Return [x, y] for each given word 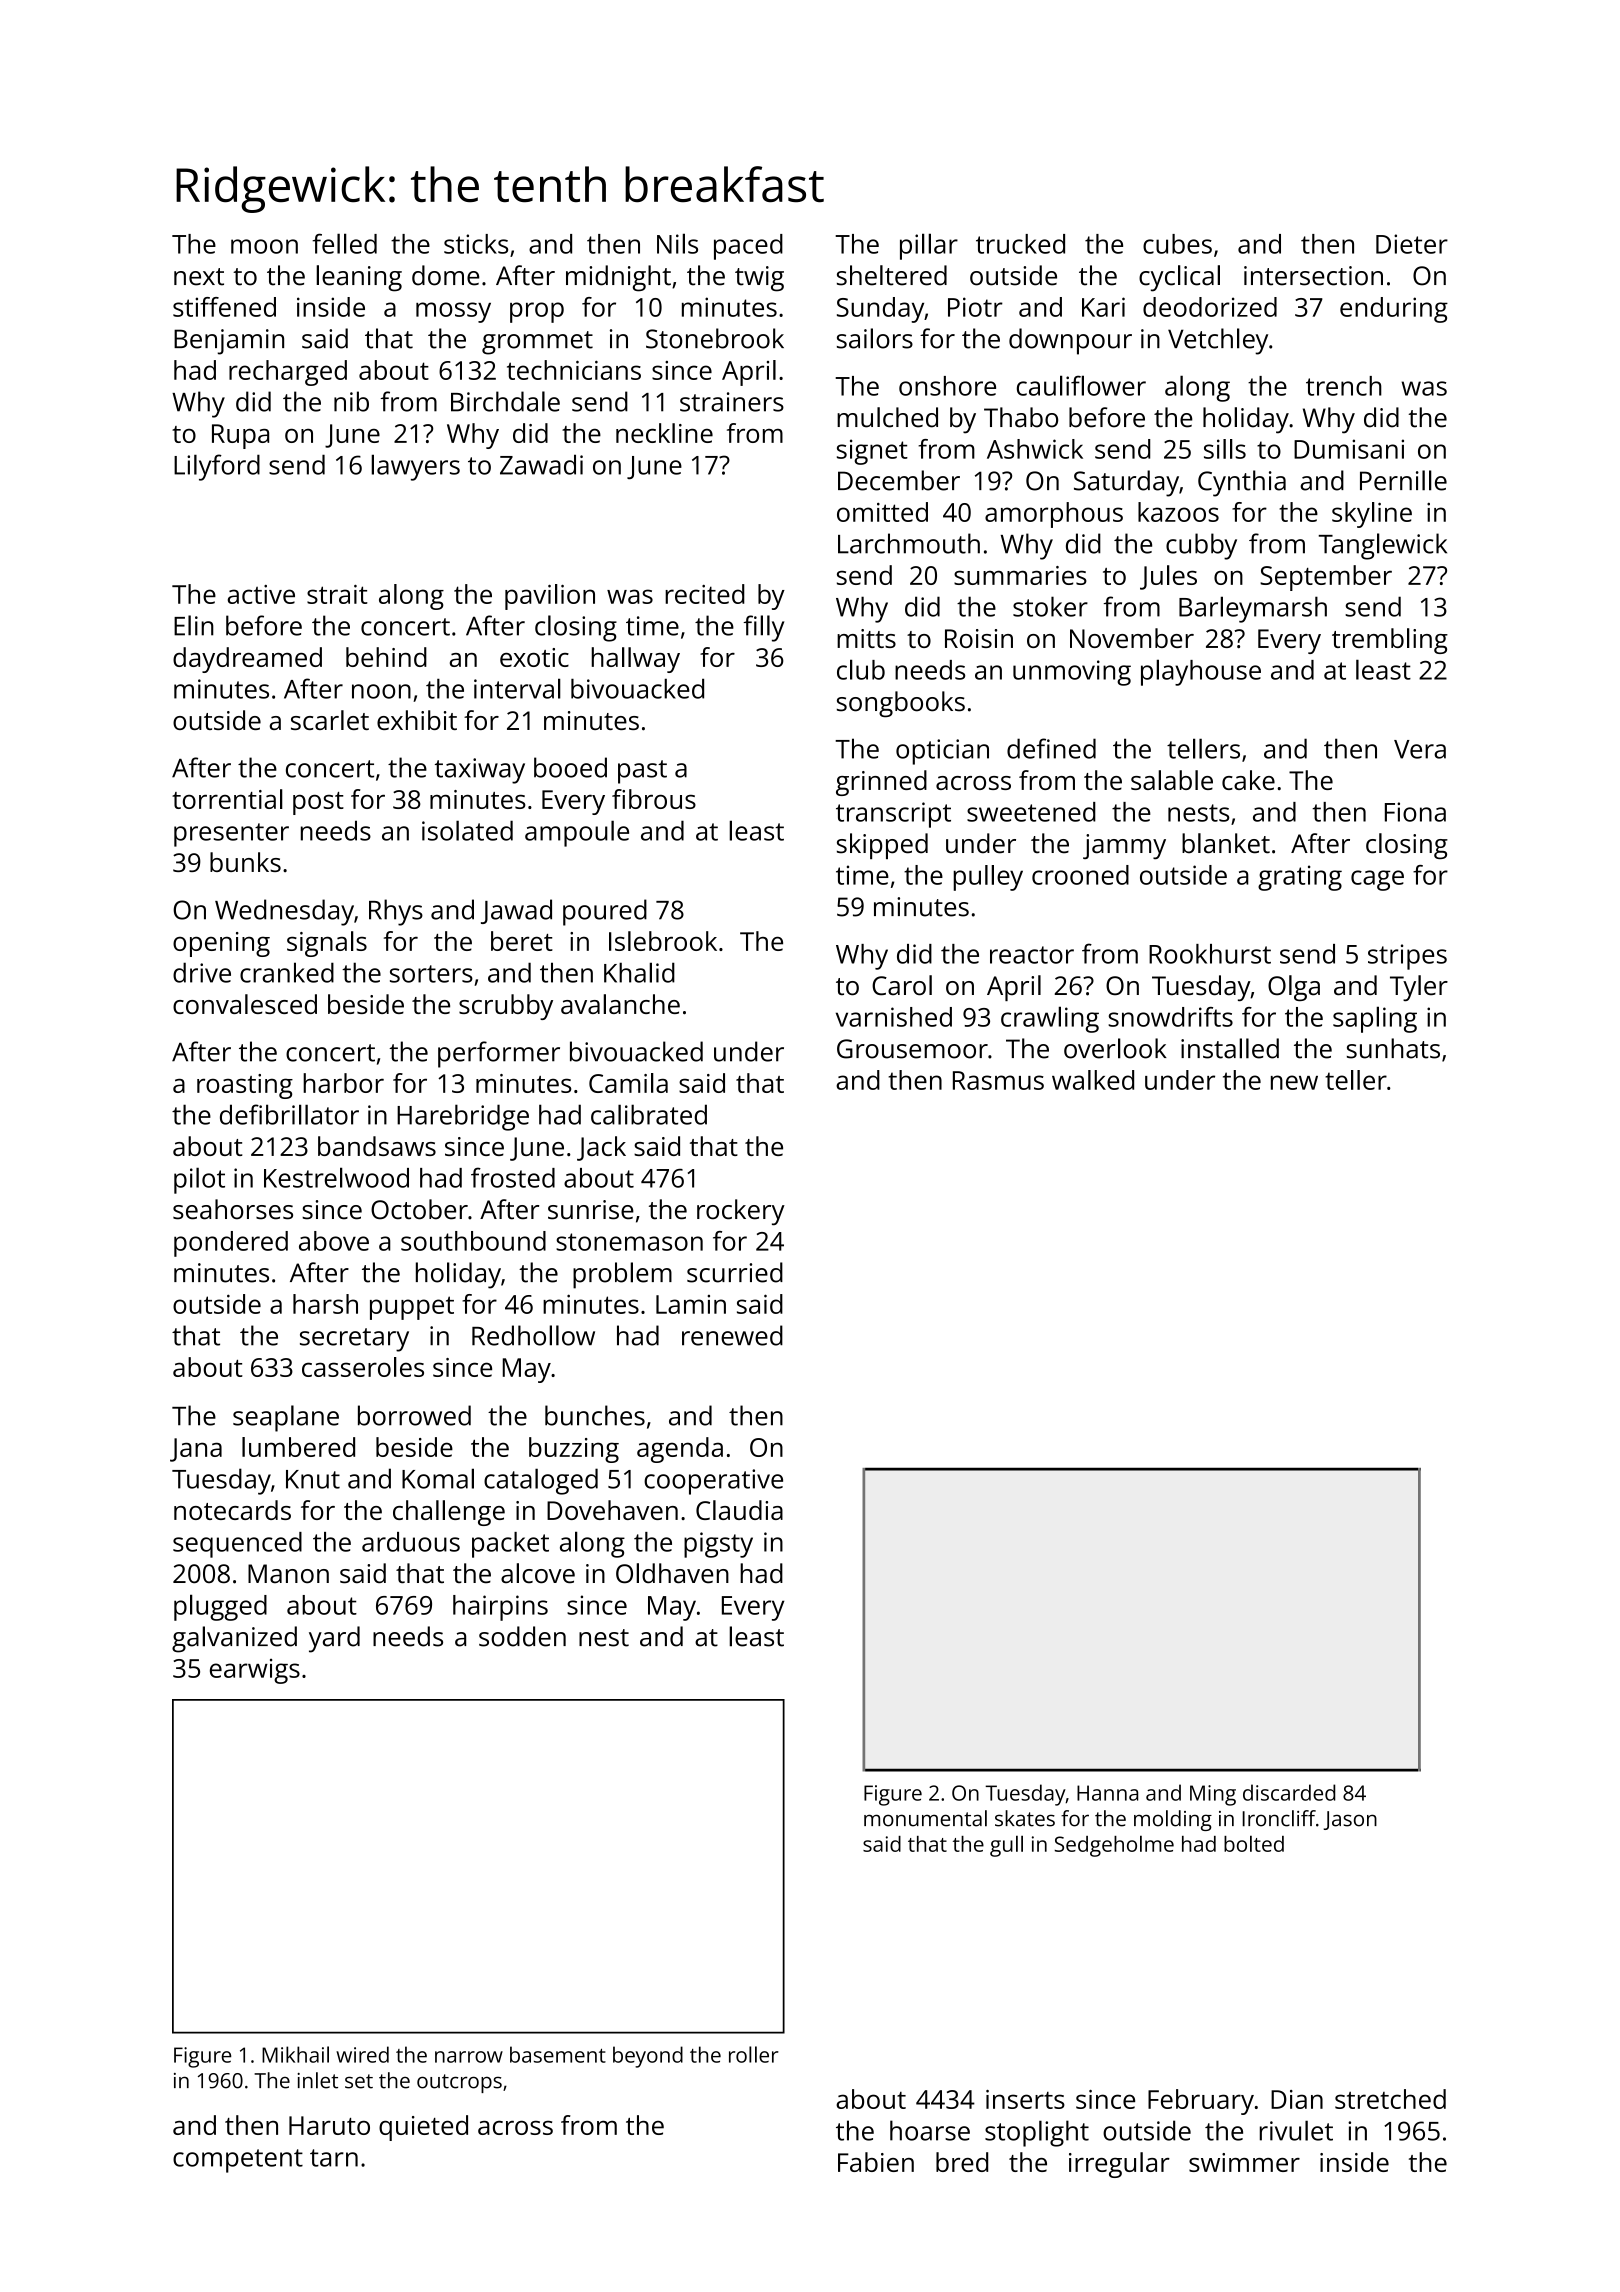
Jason [1350, 1820]
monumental [925, 1818]
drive [202, 972]
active [261, 594]
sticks [476, 244]
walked [1093, 1080]
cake [1248, 780]
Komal [438, 1478]
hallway [636, 660]
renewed [732, 1335]
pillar [929, 246]
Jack [601, 1148]
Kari [1103, 307]
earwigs [255, 1671]
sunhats [1393, 1048]
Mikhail [295, 2054]
